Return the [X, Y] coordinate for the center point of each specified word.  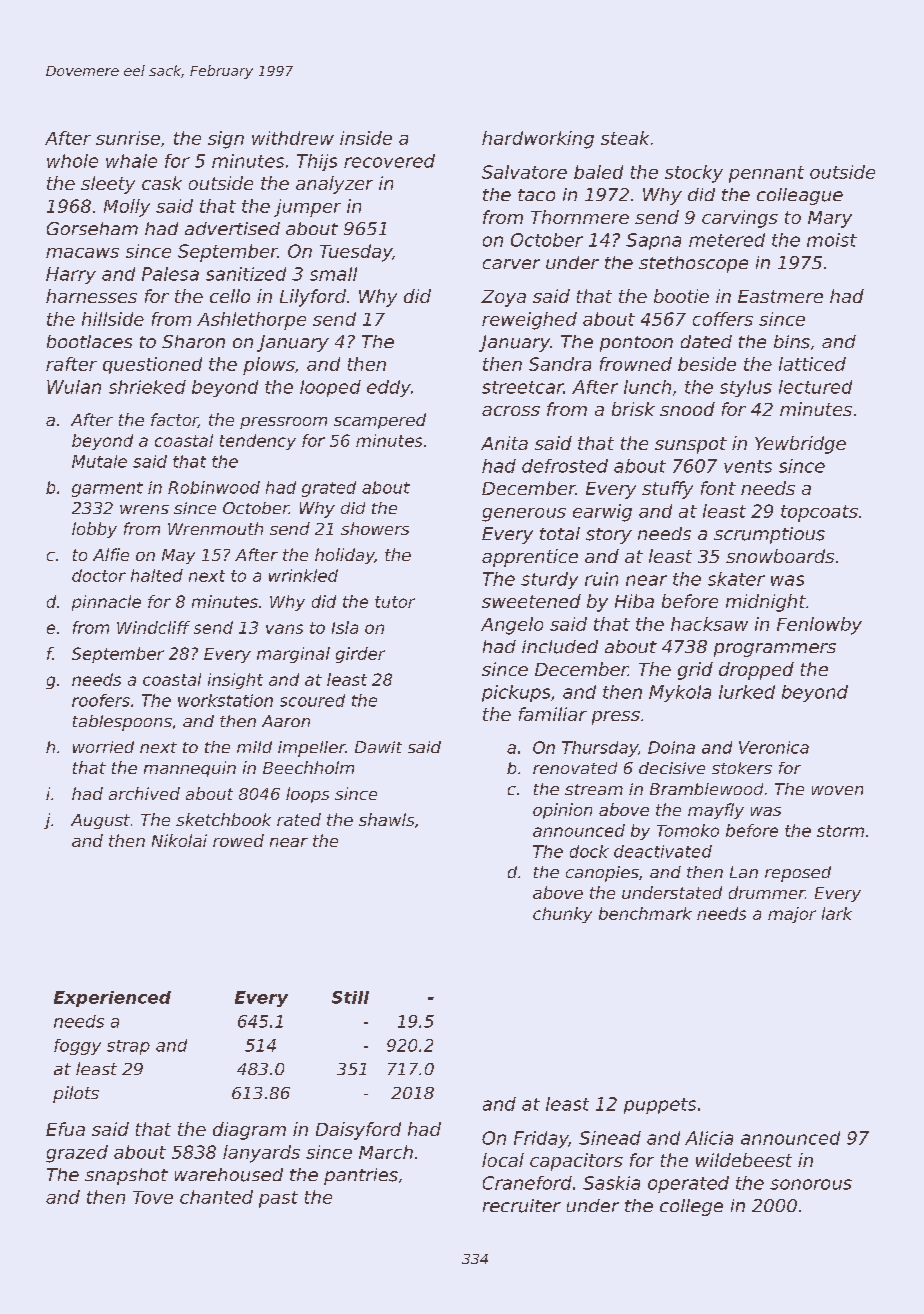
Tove [153, 1197]
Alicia [709, 1138]
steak [625, 138]
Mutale [99, 461]
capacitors [576, 1162]
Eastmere [780, 296]
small [333, 274]
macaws [82, 253]
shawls [386, 819]
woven [837, 790]
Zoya [503, 298]
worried [103, 747]
